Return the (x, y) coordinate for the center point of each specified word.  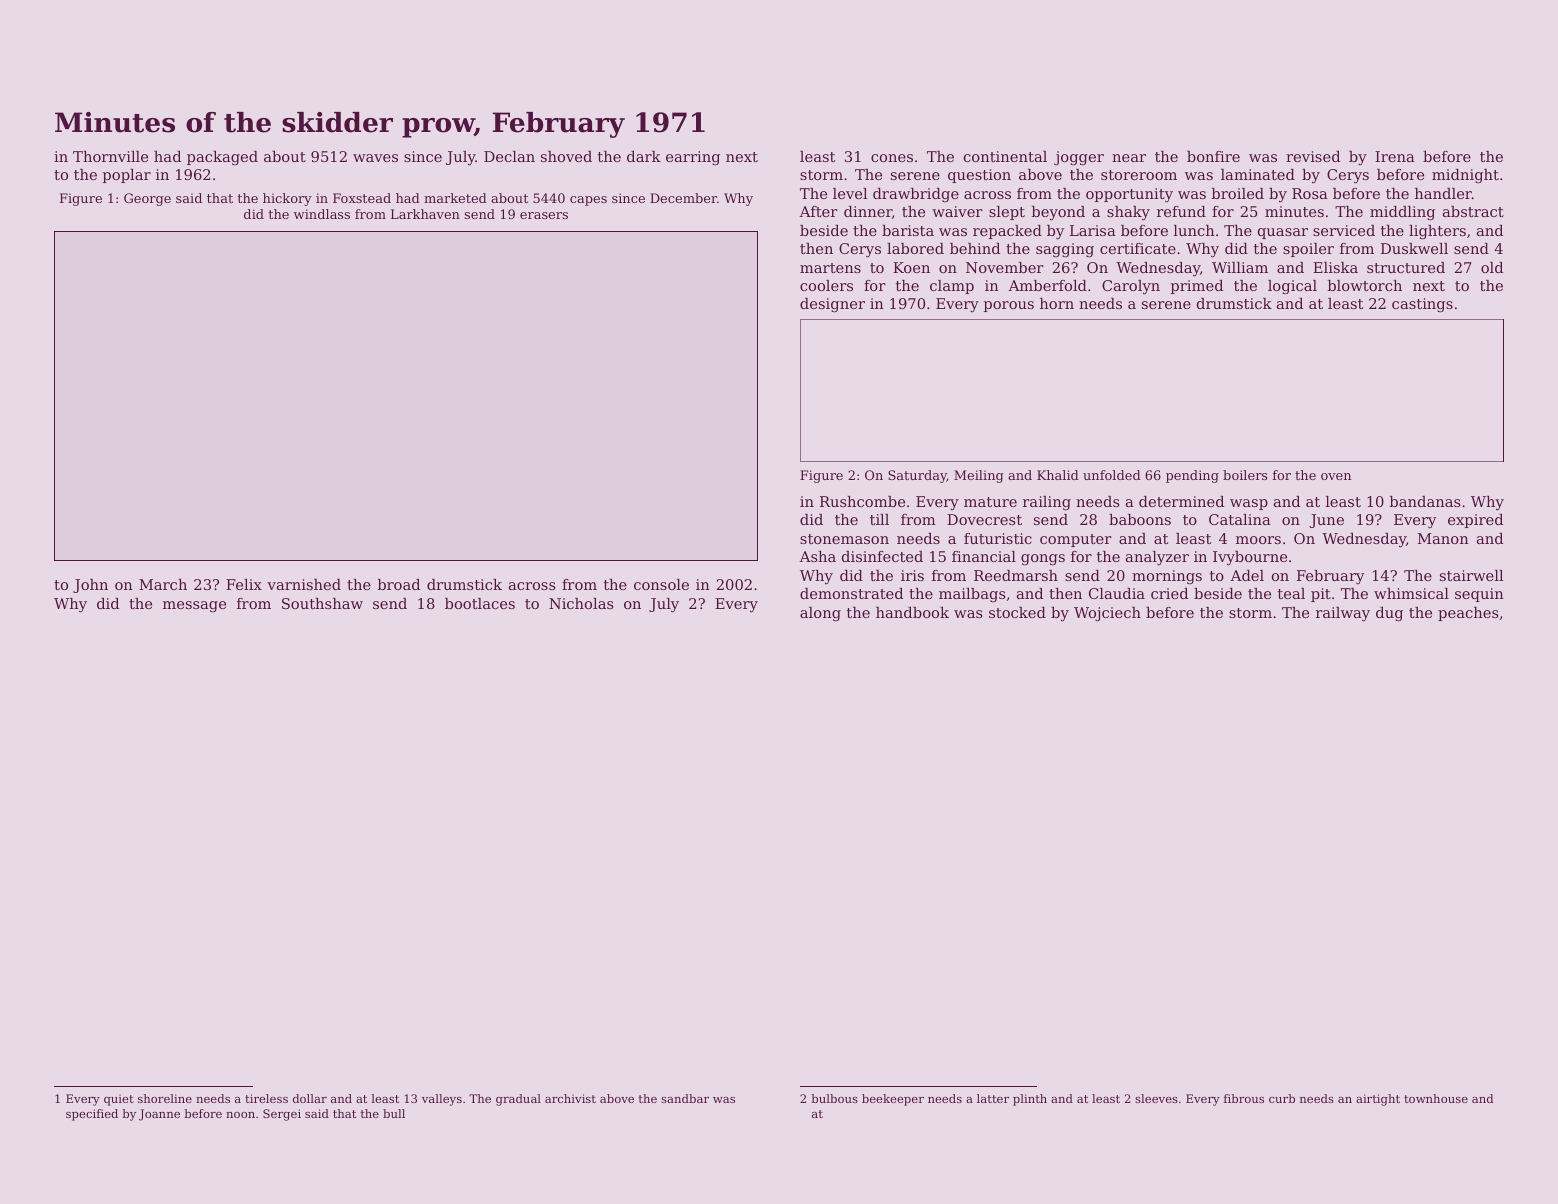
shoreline (165, 1098)
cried (1169, 593)
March (163, 584)
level (850, 193)
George (147, 199)
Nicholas (581, 603)
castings (1422, 305)
